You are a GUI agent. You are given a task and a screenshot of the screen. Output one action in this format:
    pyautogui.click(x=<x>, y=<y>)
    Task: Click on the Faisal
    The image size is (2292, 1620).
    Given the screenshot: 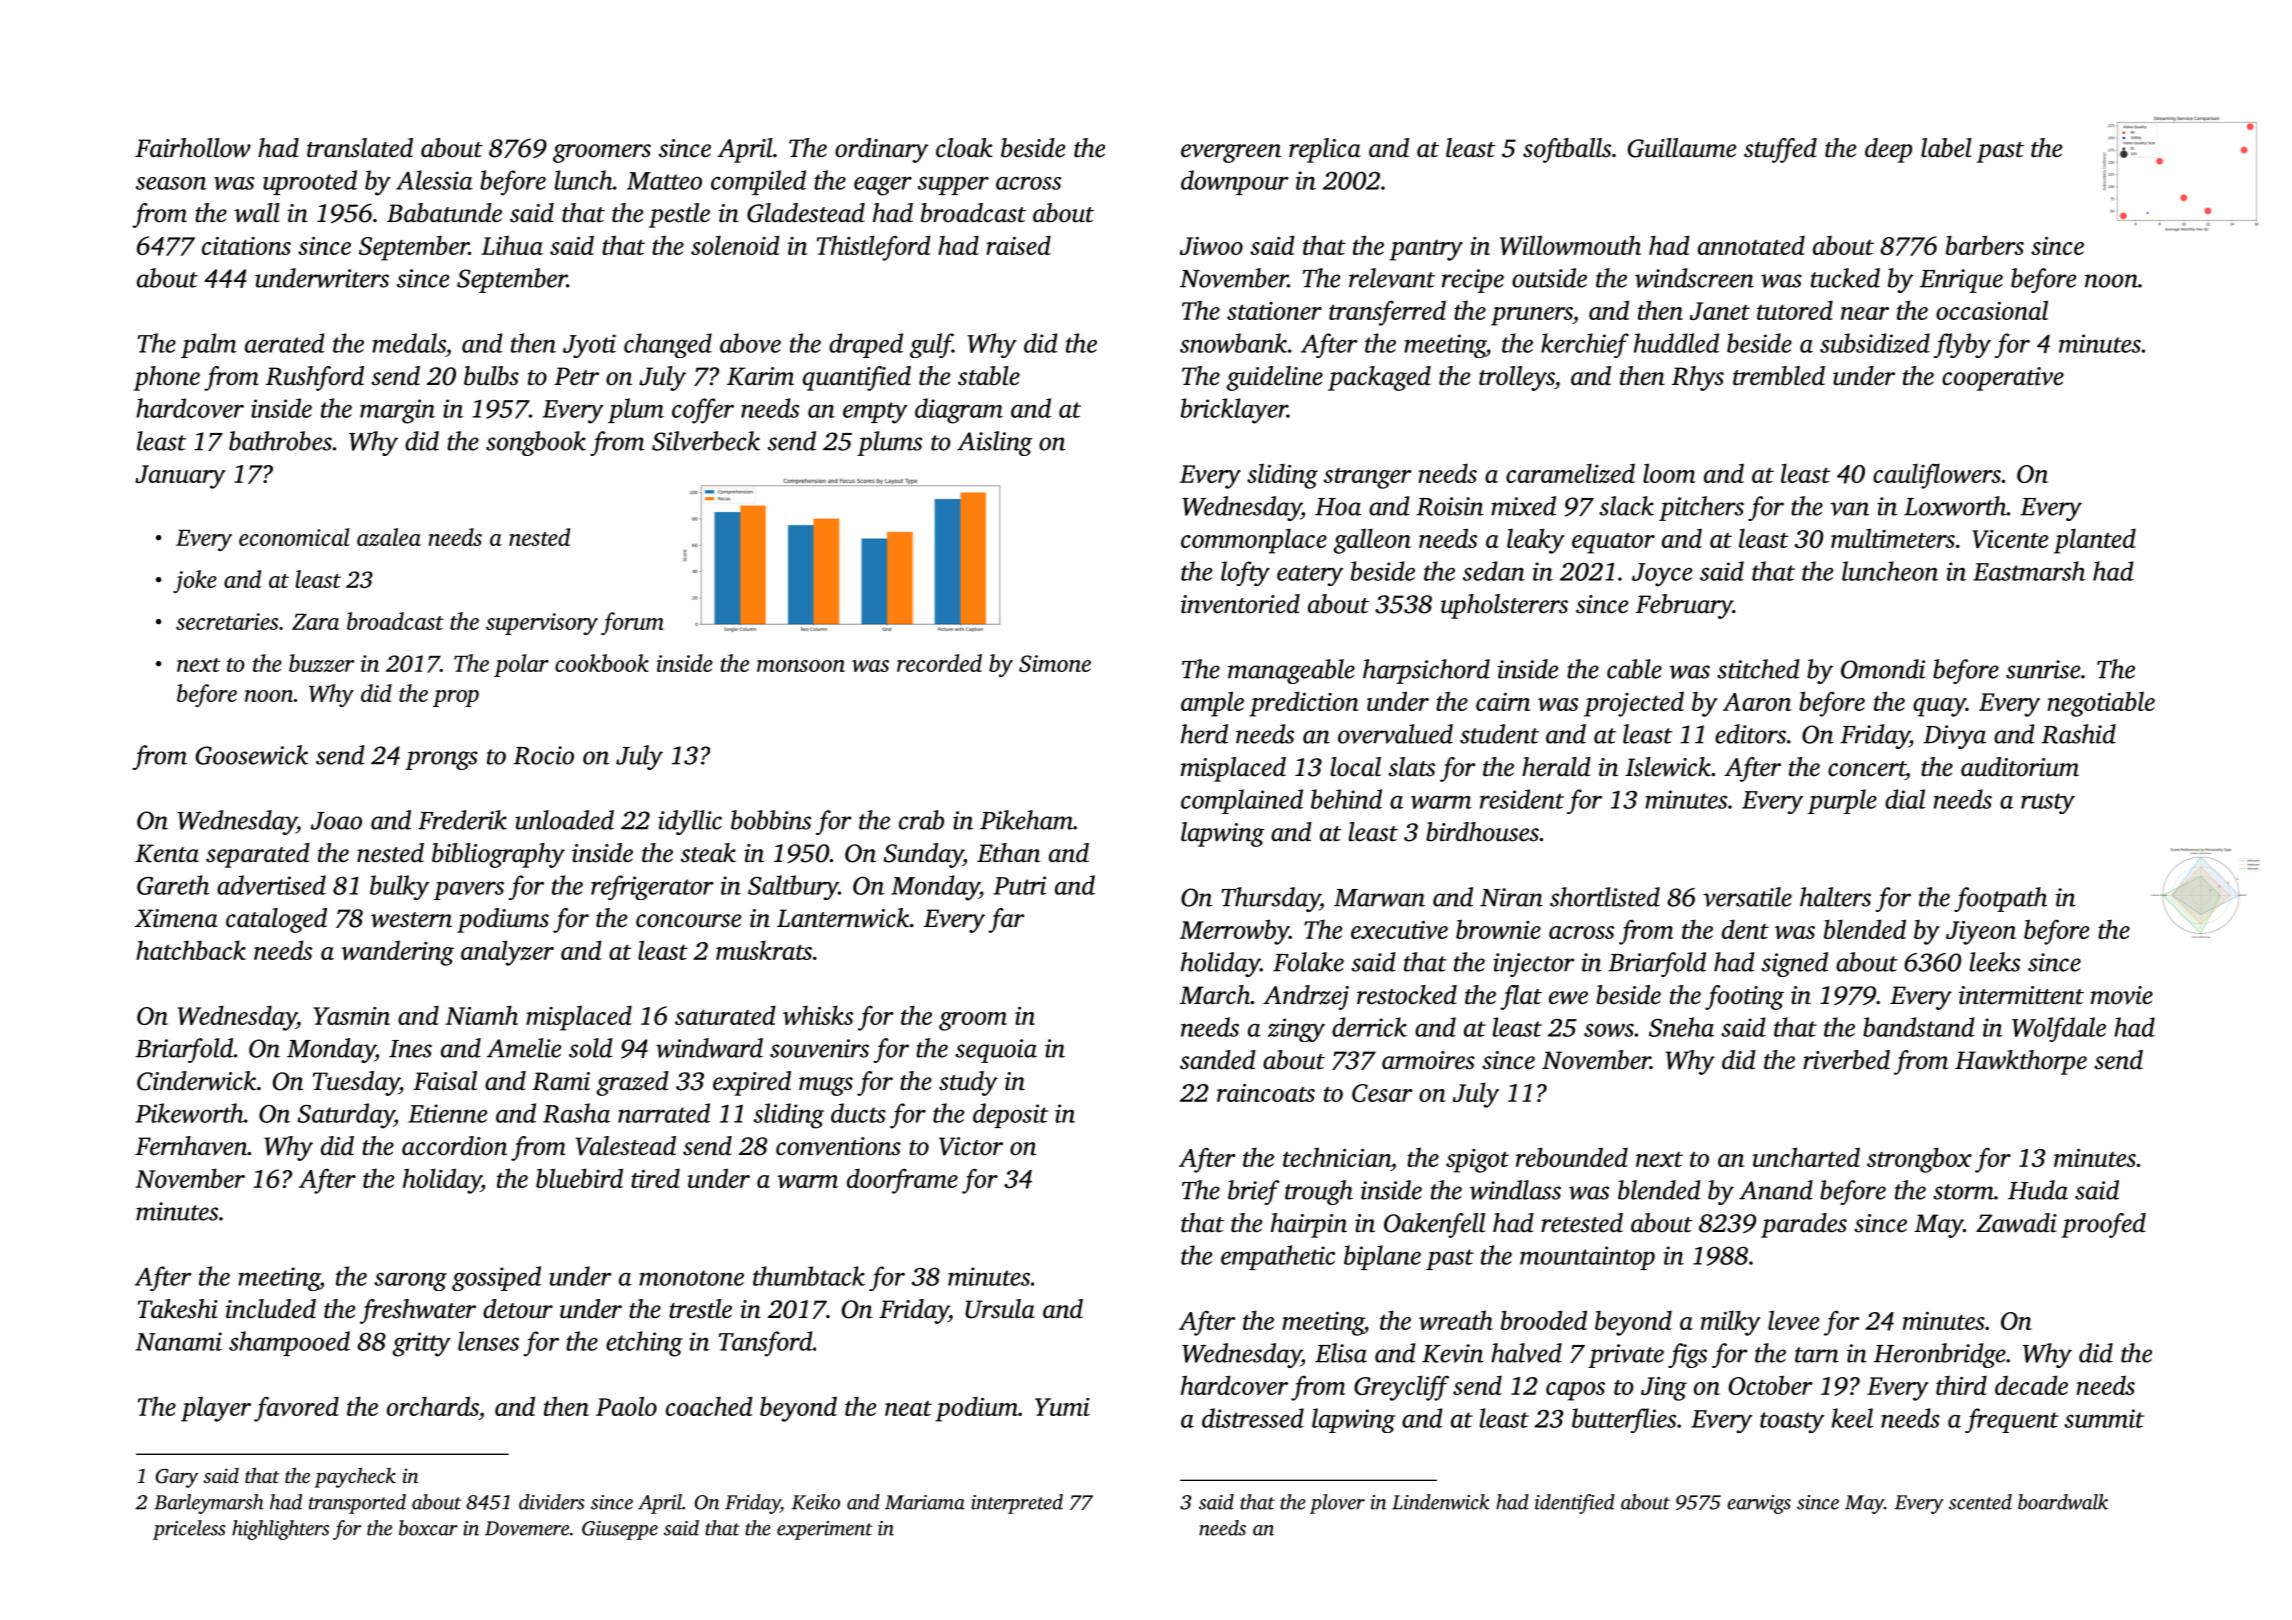 What is the action you would take?
    pyautogui.click(x=445, y=1081)
